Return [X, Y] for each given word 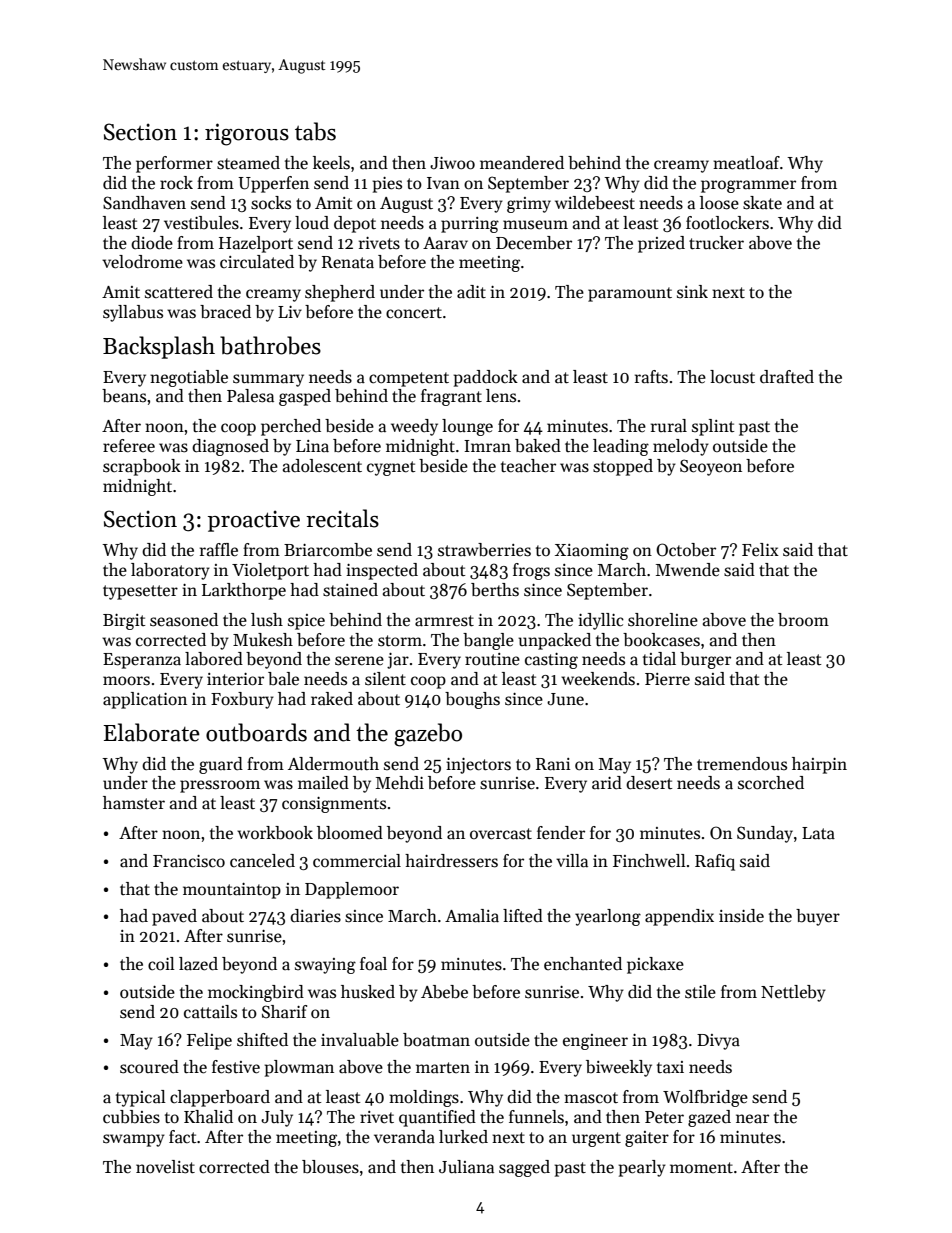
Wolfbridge [705, 1098]
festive [236, 1067]
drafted [787, 377]
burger [705, 660]
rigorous [247, 134]
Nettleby [793, 993]
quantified [437, 1118]
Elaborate [151, 732]
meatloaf [746, 163]
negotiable [189, 378]
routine [492, 659]
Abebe [444, 992]
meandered [522, 163]
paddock [485, 378]
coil [161, 964]
